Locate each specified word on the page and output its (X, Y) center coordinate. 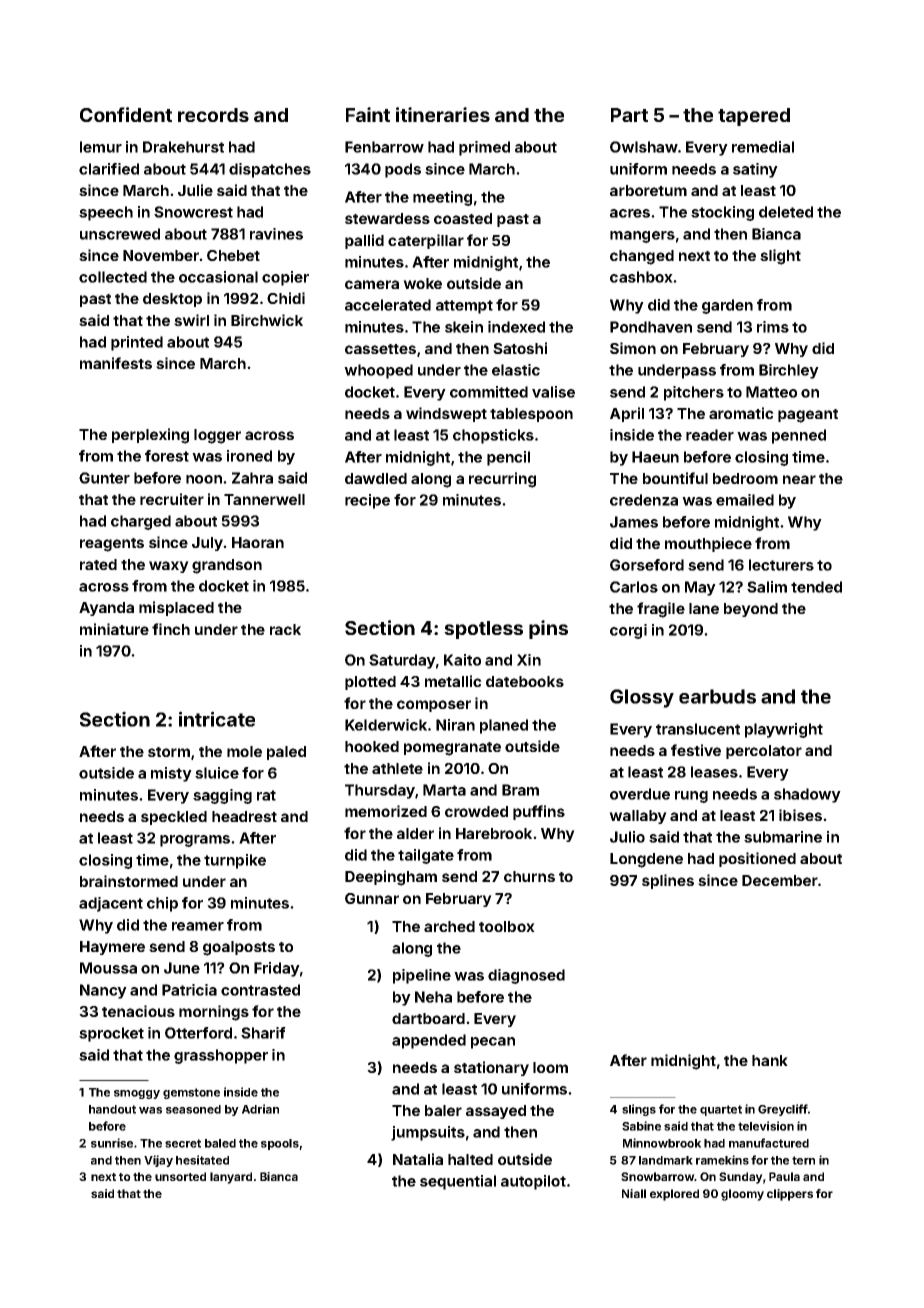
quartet (721, 1110)
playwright (784, 730)
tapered (754, 117)
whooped (378, 371)
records (213, 115)
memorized (386, 811)
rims (773, 327)
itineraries (443, 114)
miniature (114, 629)
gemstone (191, 1093)
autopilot (533, 1182)
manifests (116, 363)
